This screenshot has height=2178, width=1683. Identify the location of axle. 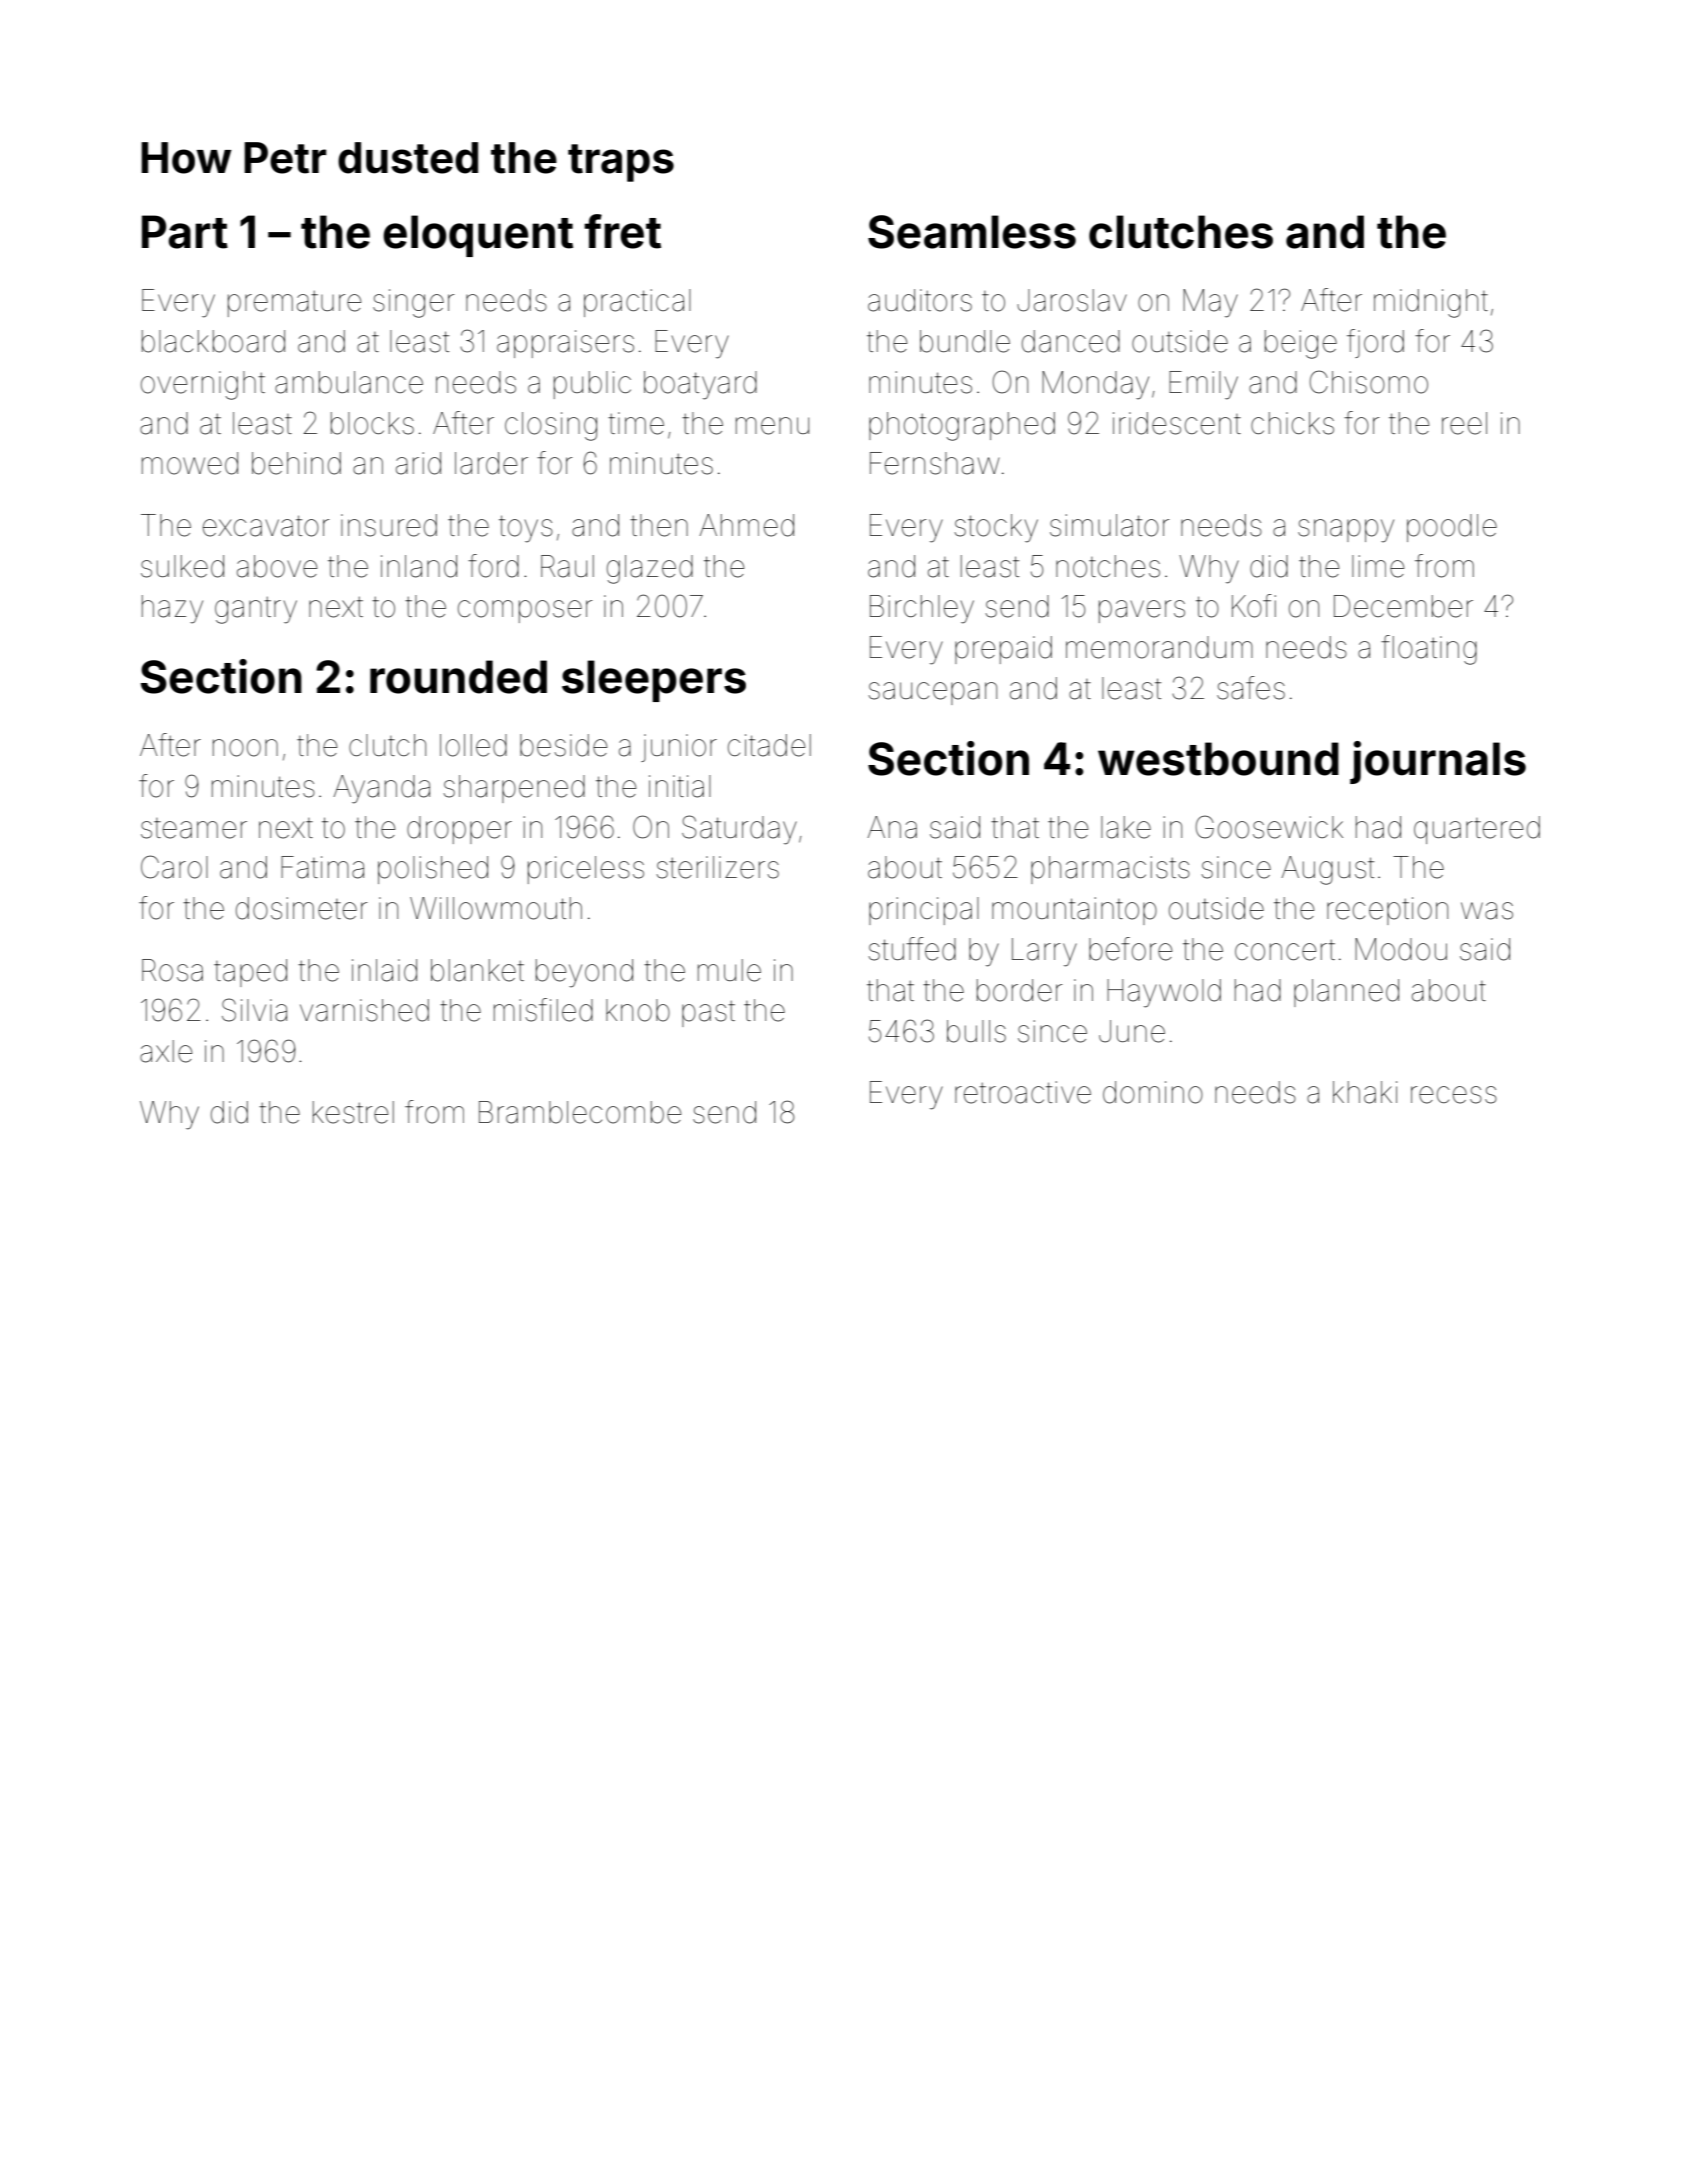
(166, 1051).
